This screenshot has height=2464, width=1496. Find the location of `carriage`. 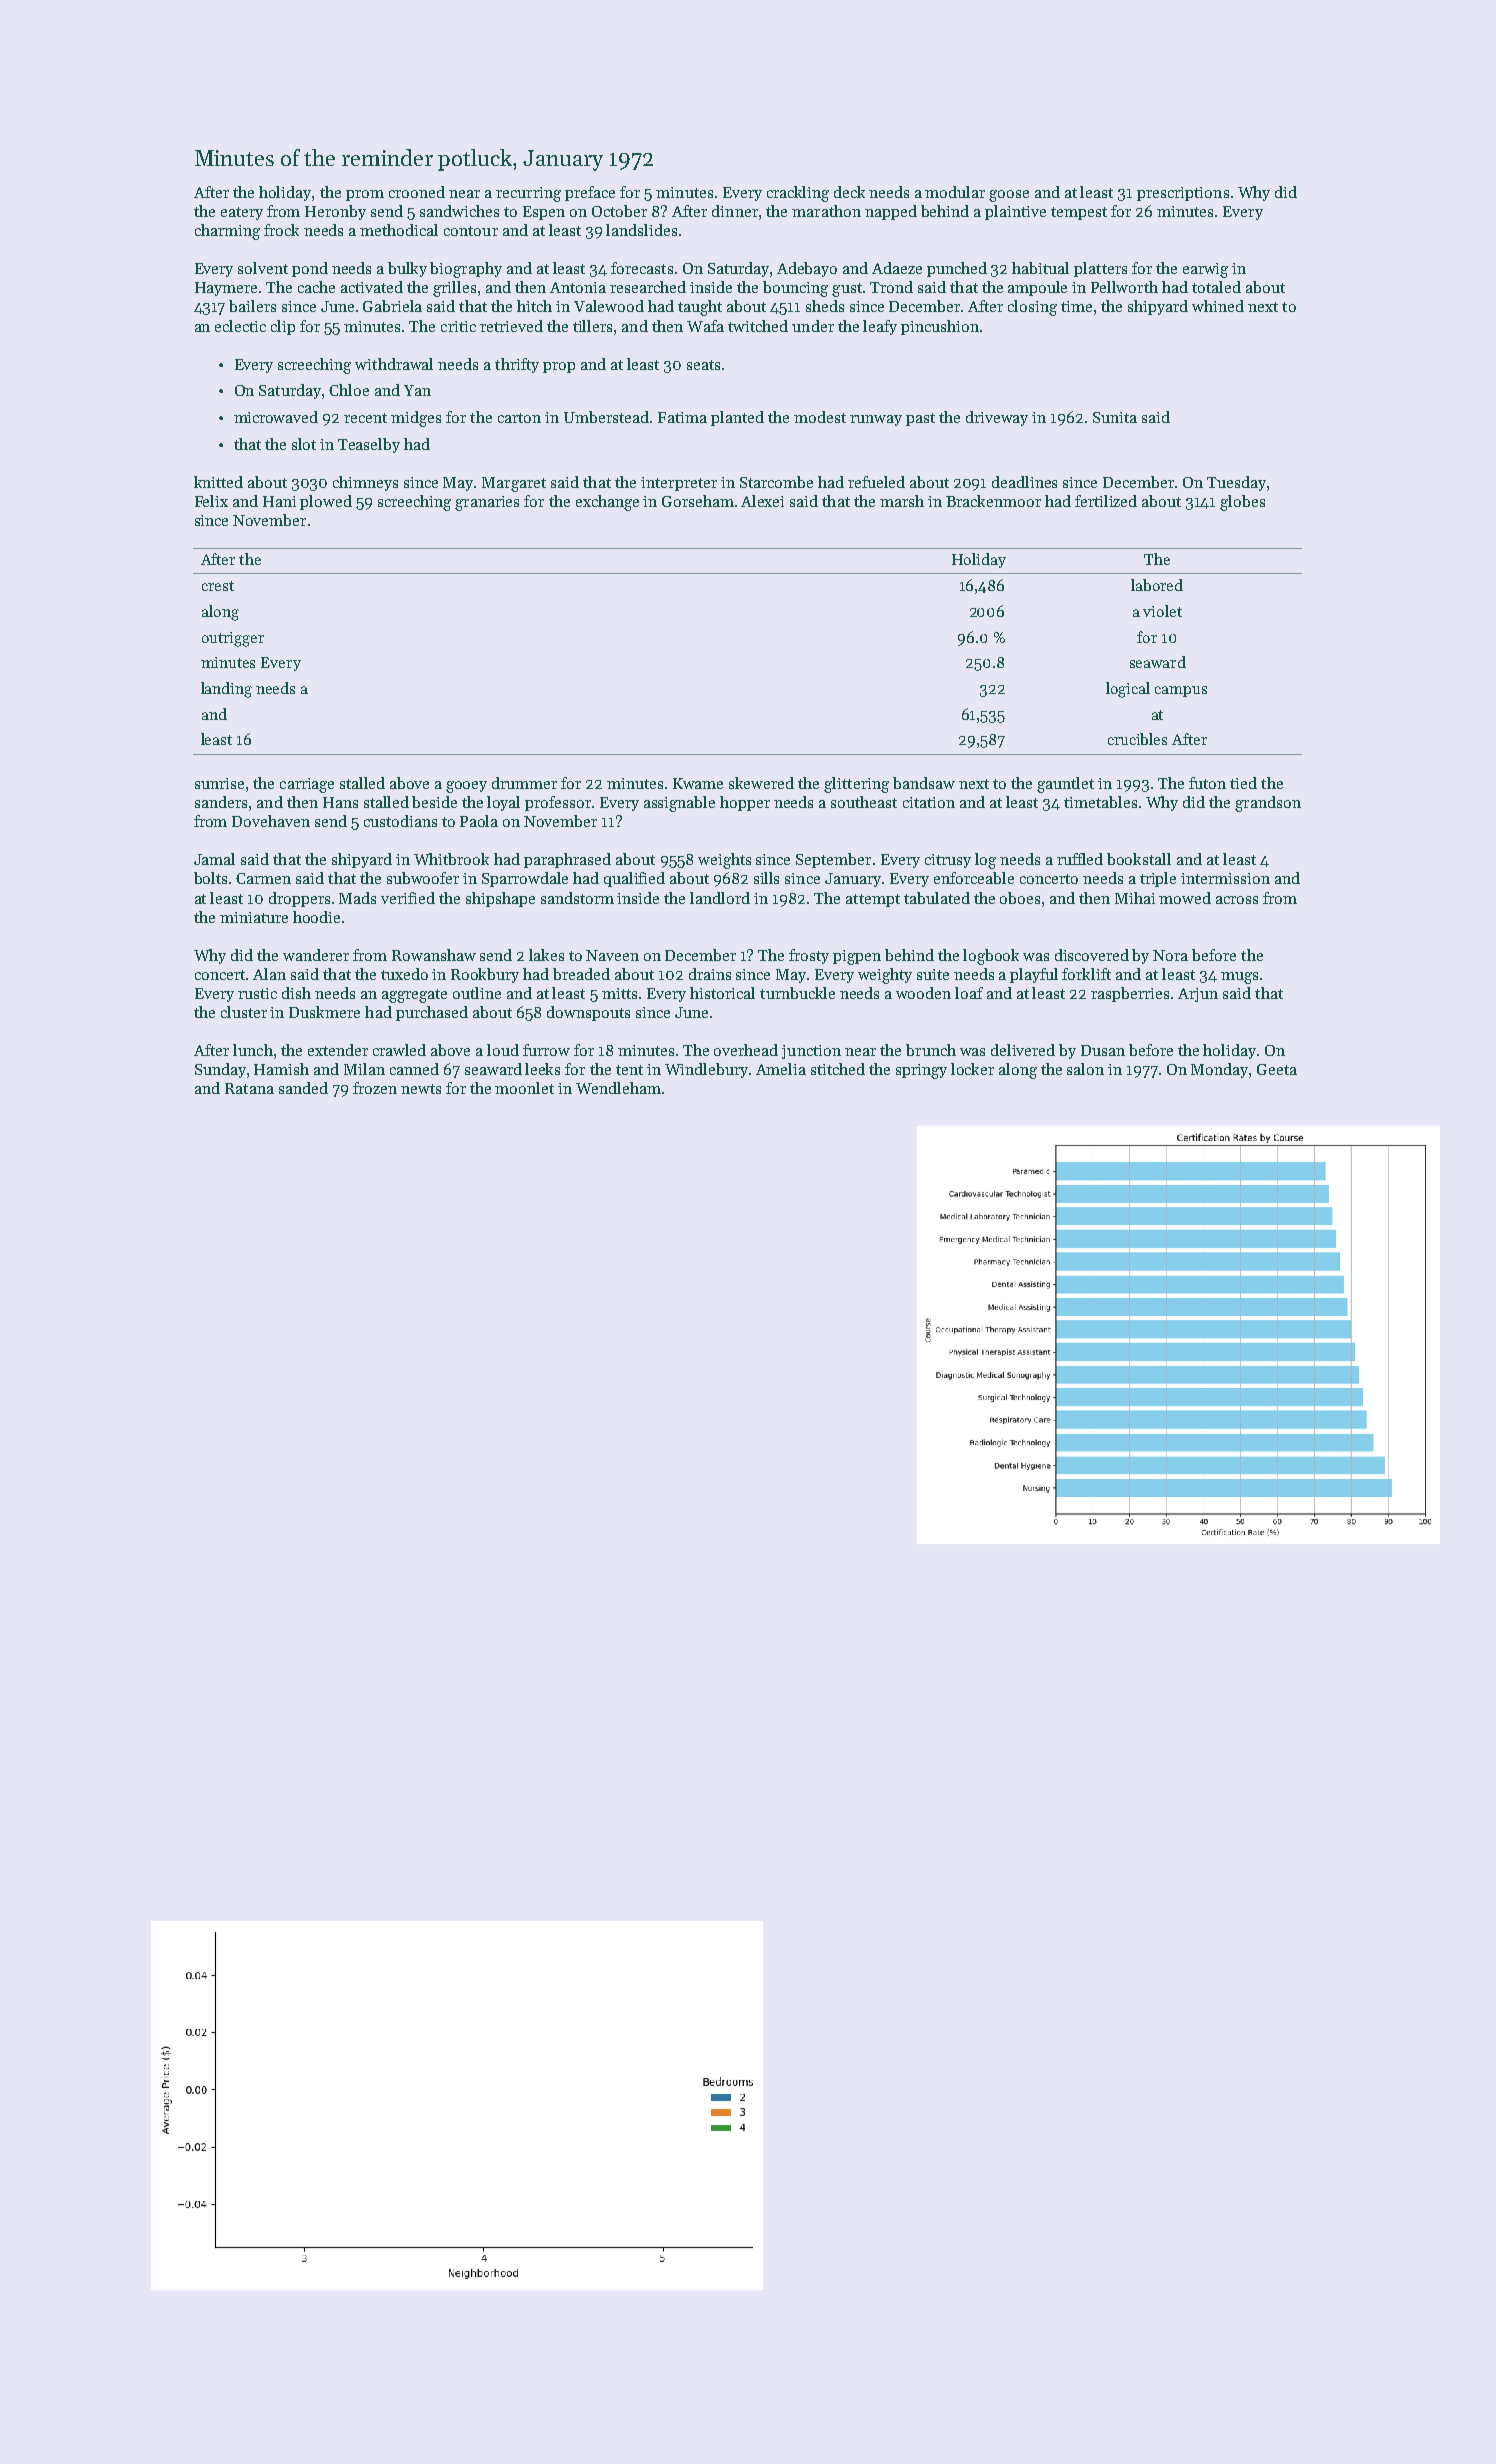

carriage is located at coordinates (307, 785).
